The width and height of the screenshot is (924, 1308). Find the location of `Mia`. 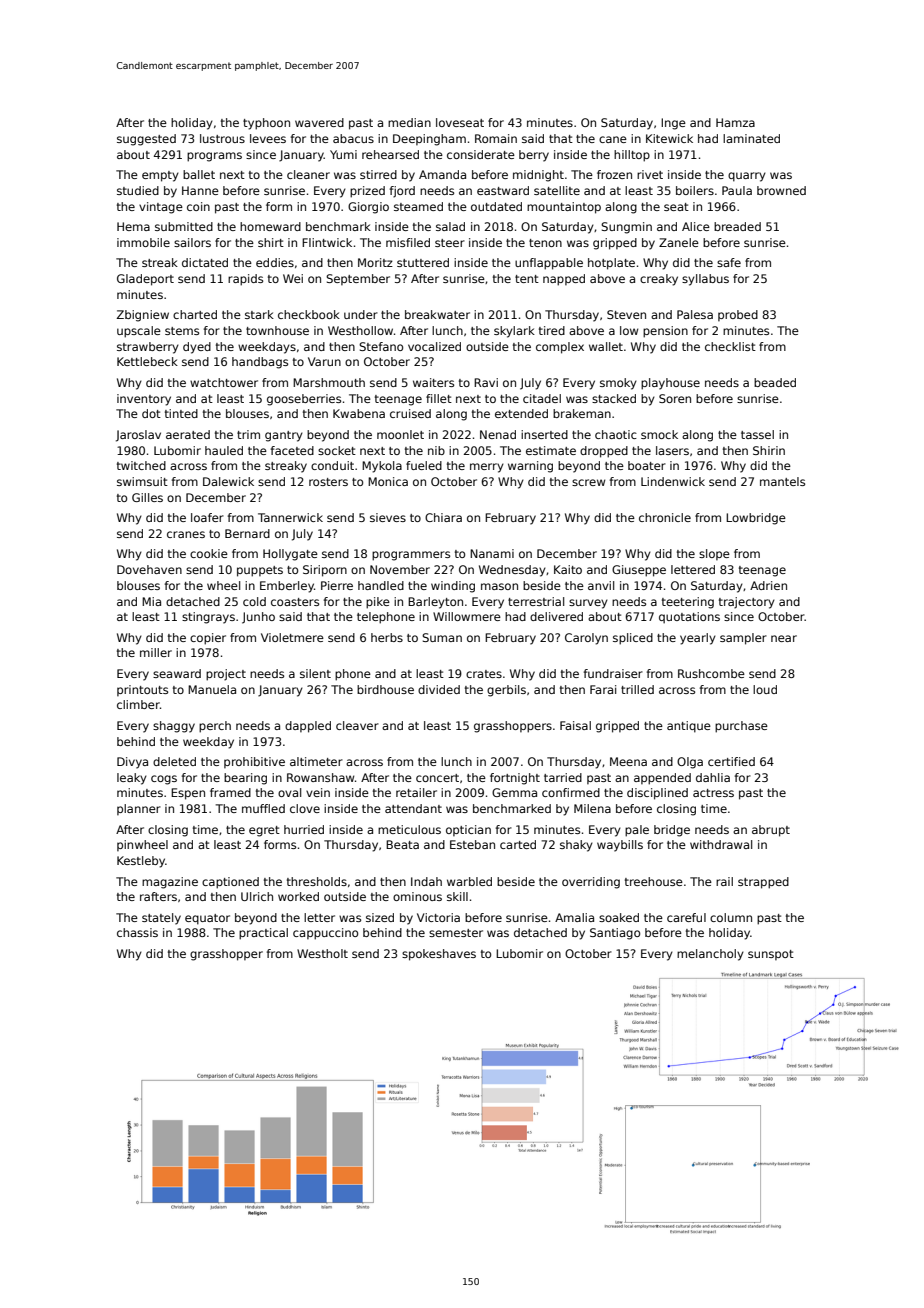

Mia is located at coordinates (151, 601).
